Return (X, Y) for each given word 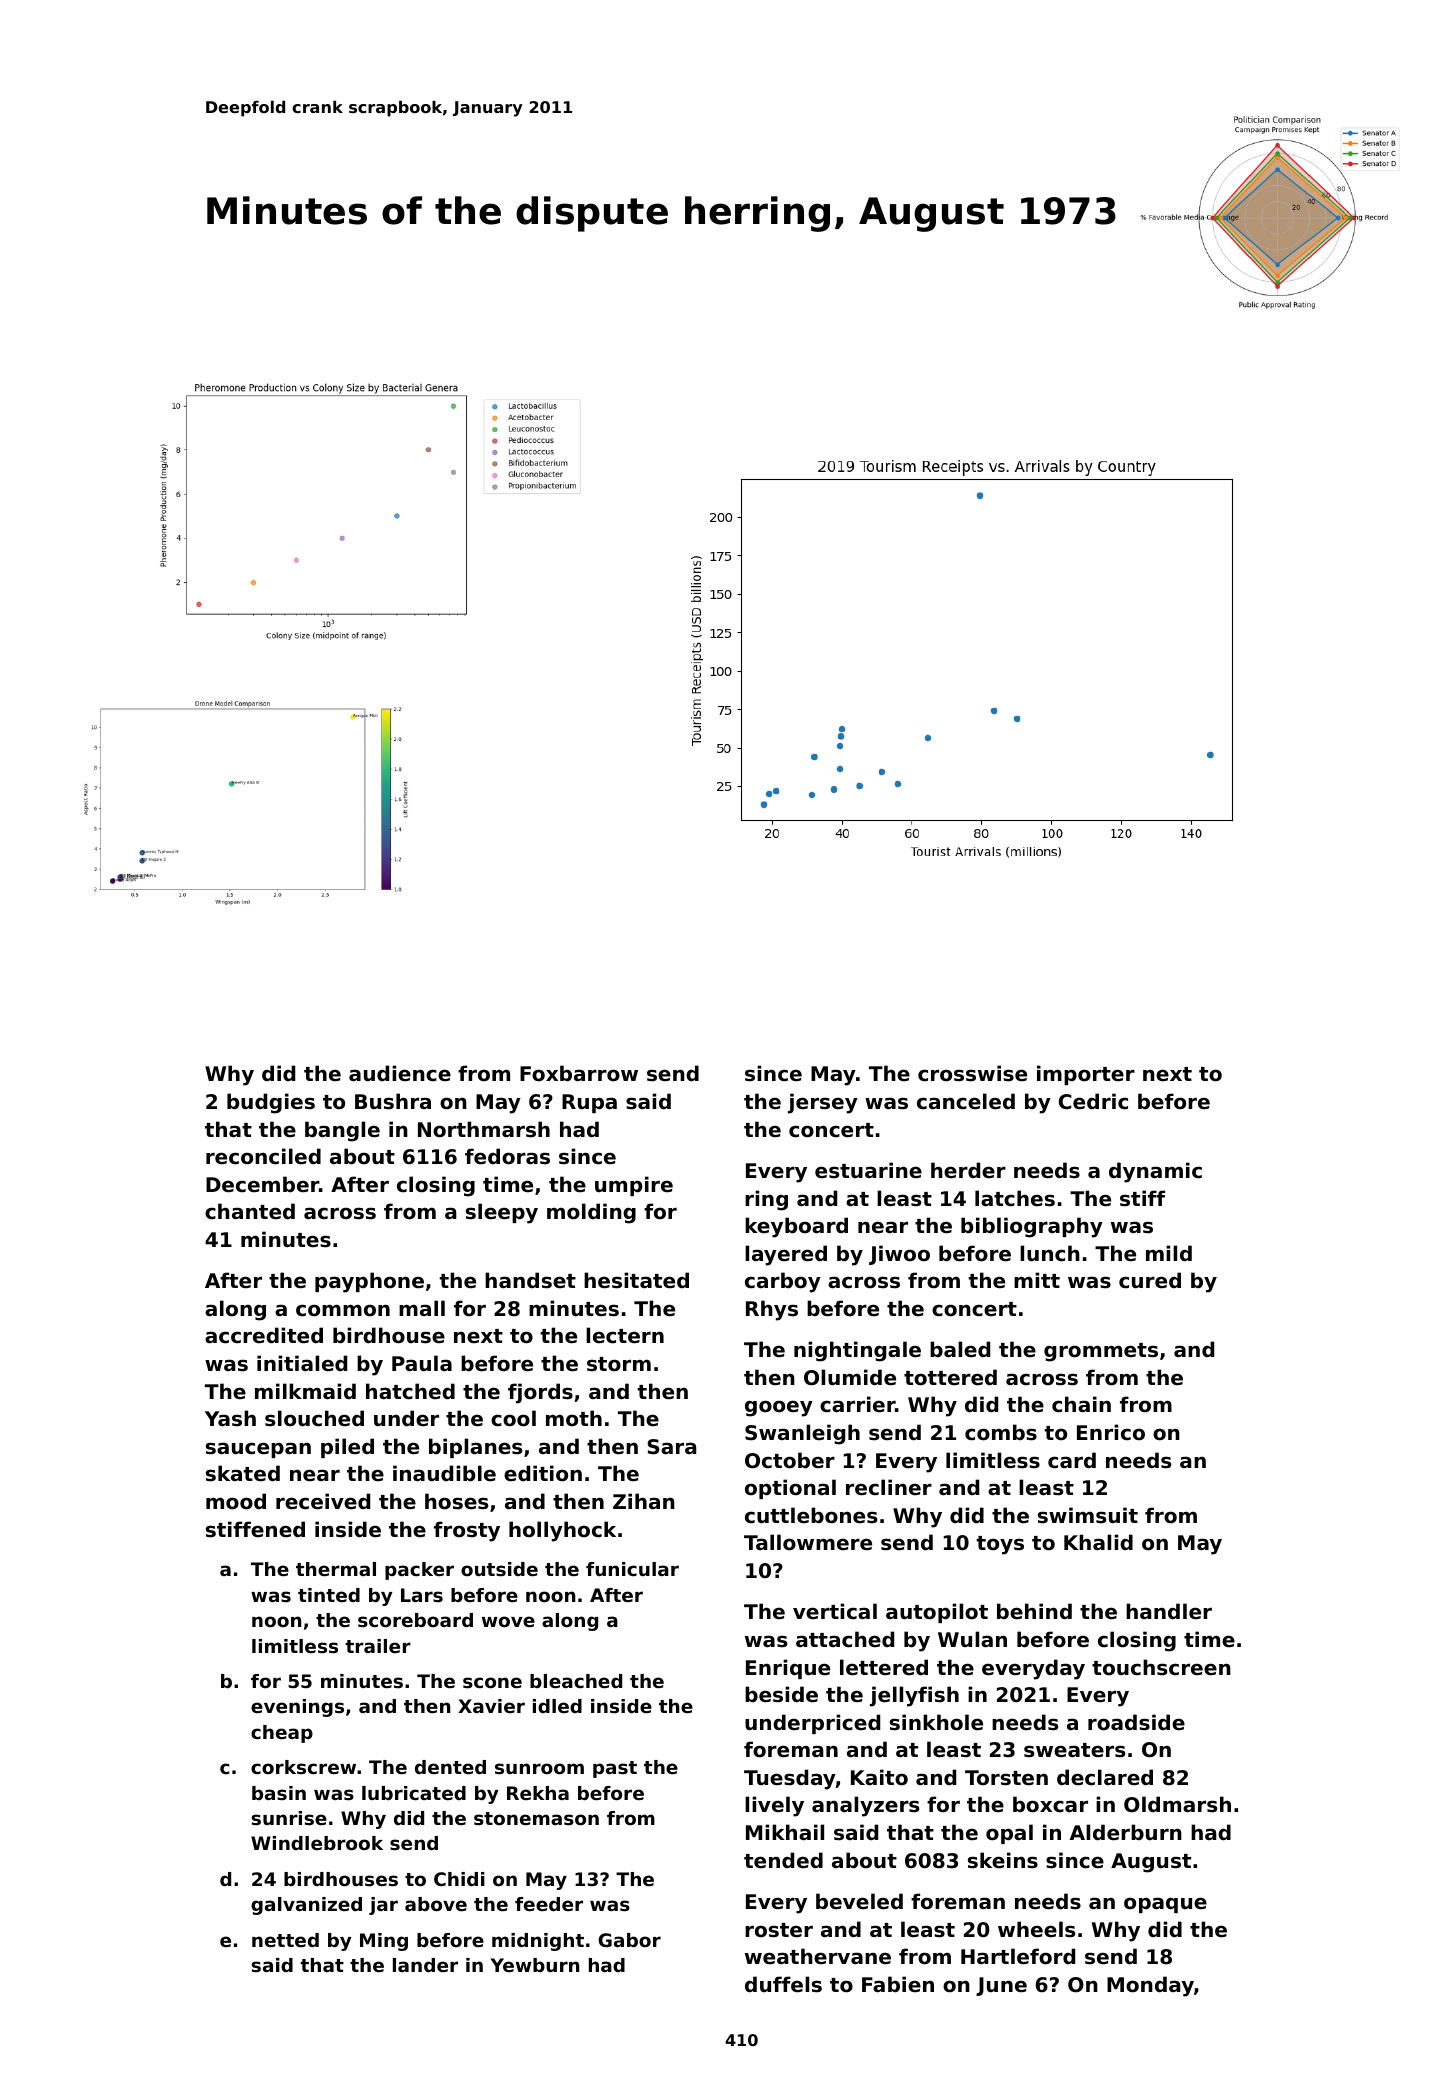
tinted (329, 1595)
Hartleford (1018, 1956)
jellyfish (914, 1696)
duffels (783, 1984)
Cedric (1093, 1101)
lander (425, 1965)
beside (781, 1694)
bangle (342, 1131)
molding (591, 1213)
